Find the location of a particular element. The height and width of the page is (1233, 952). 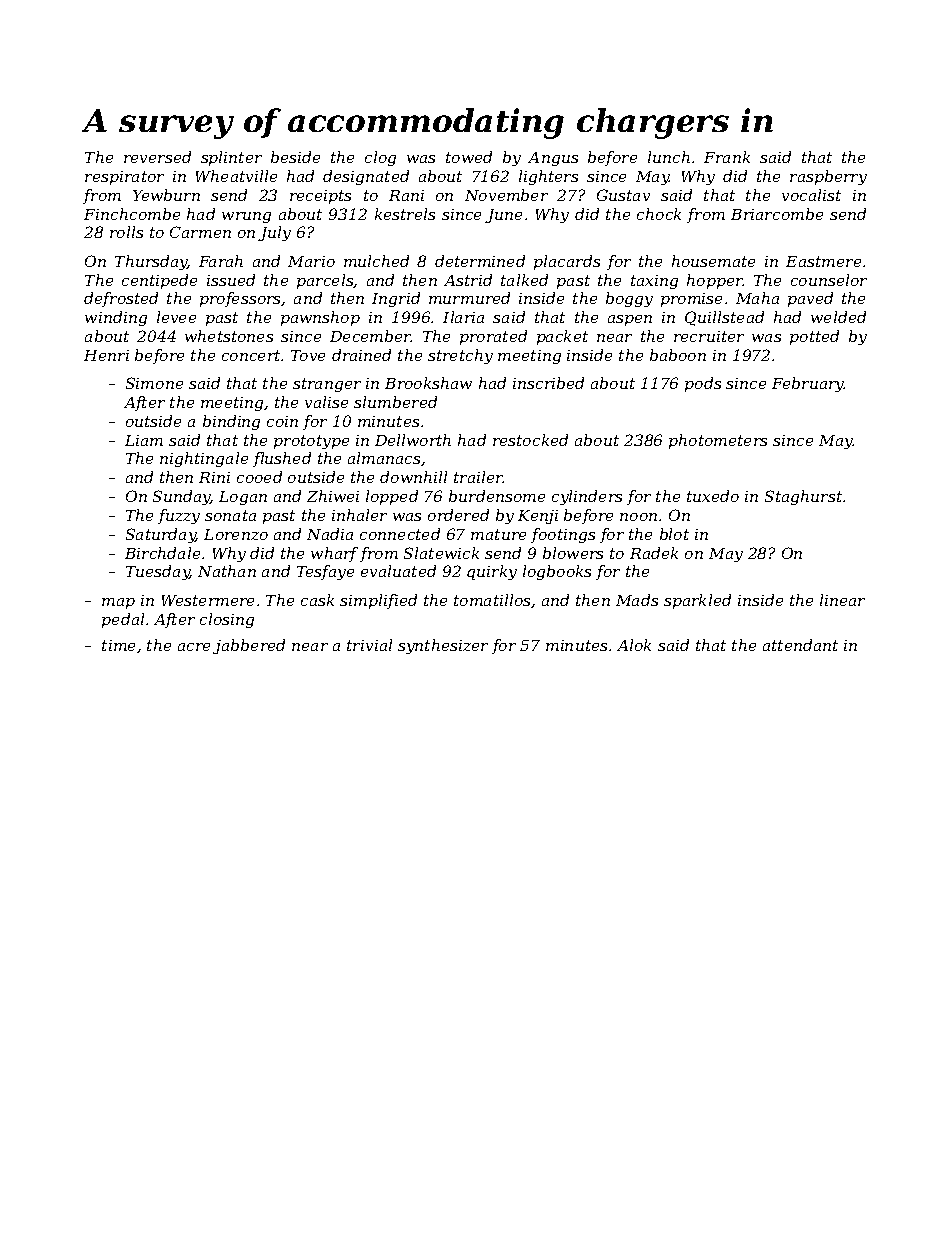

Liam is located at coordinates (144, 440).
